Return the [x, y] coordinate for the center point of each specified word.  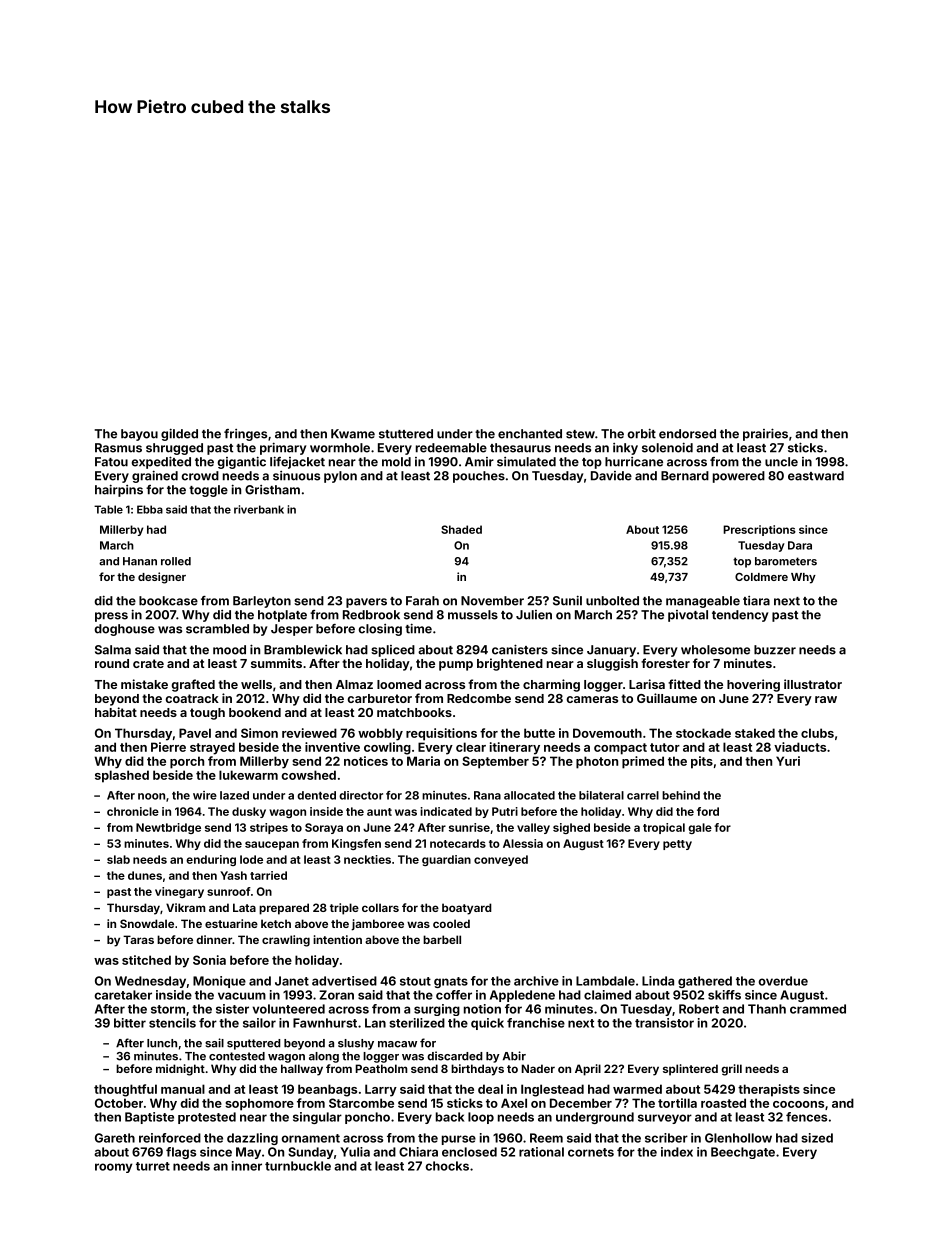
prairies [765, 434]
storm [168, 1009]
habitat [116, 712]
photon [597, 762]
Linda [658, 981]
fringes [245, 435]
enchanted [530, 434]
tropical [664, 828]
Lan [375, 1023]
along [324, 1057]
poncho [367, 1118]
